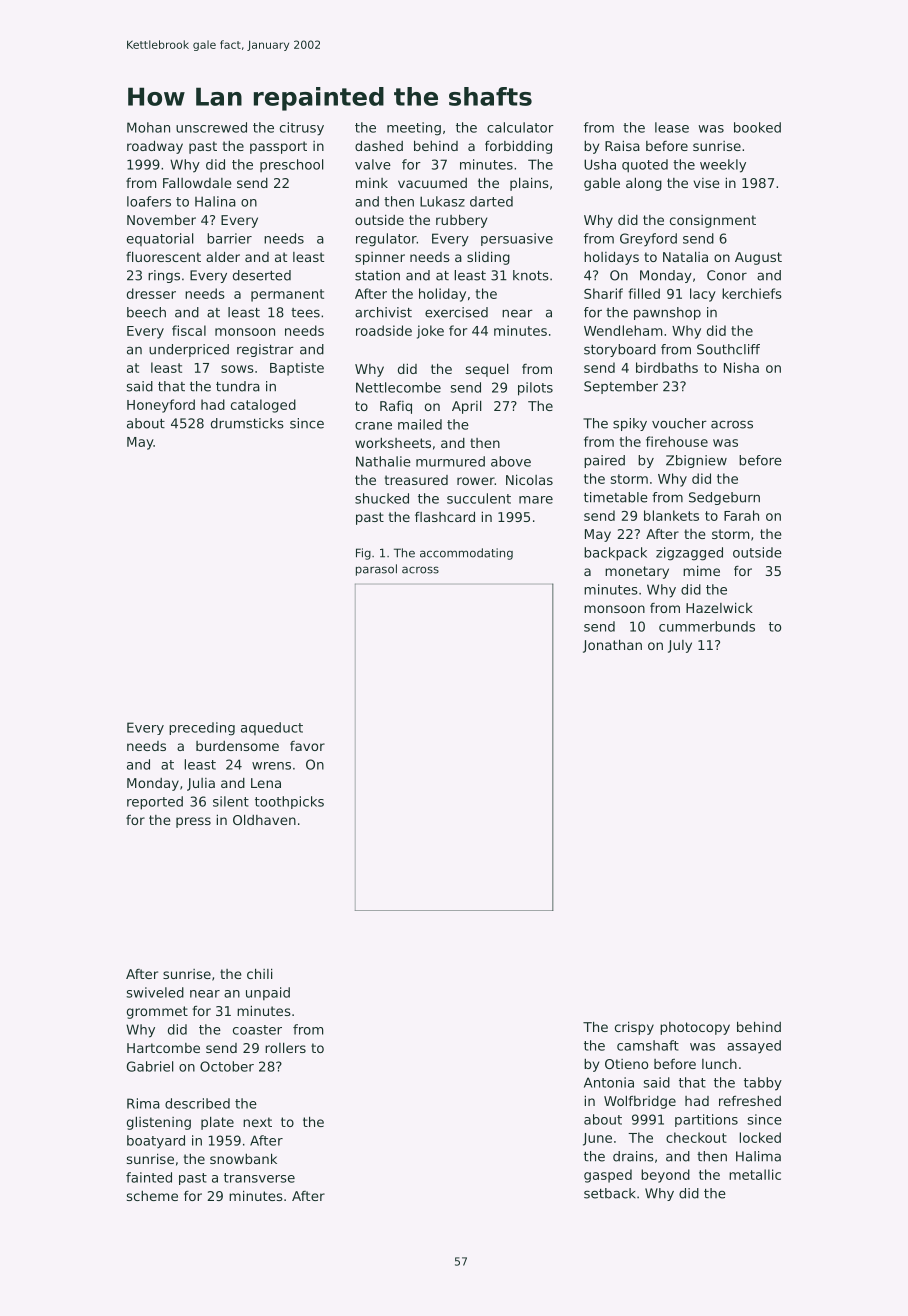 The image size is (908, 1316). Describe the element at coordinates (247, 423) in the screenshot. I see `drumsticks` at that location.
